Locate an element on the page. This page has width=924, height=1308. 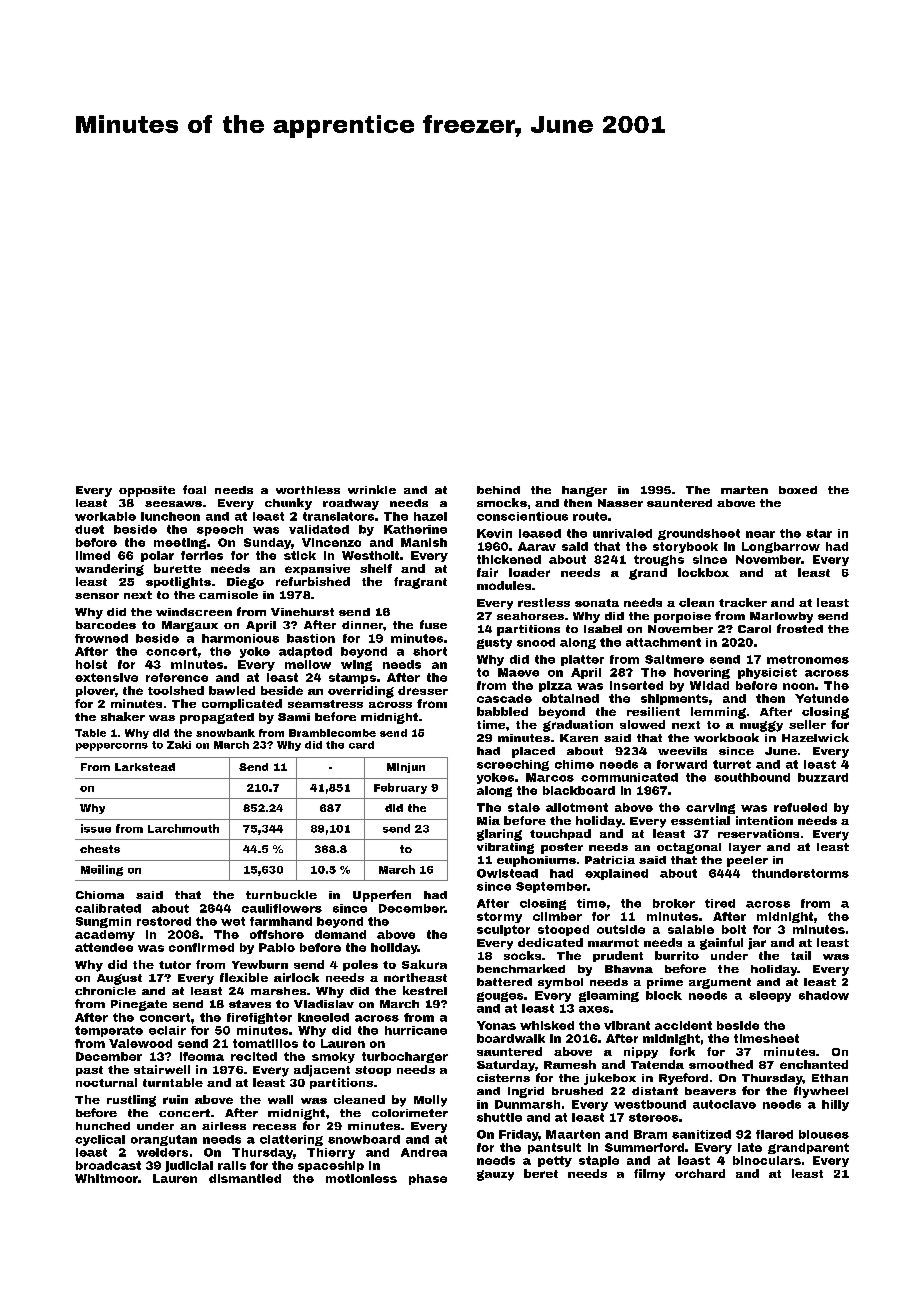
windscreen is located at coordinates (194, 612).
